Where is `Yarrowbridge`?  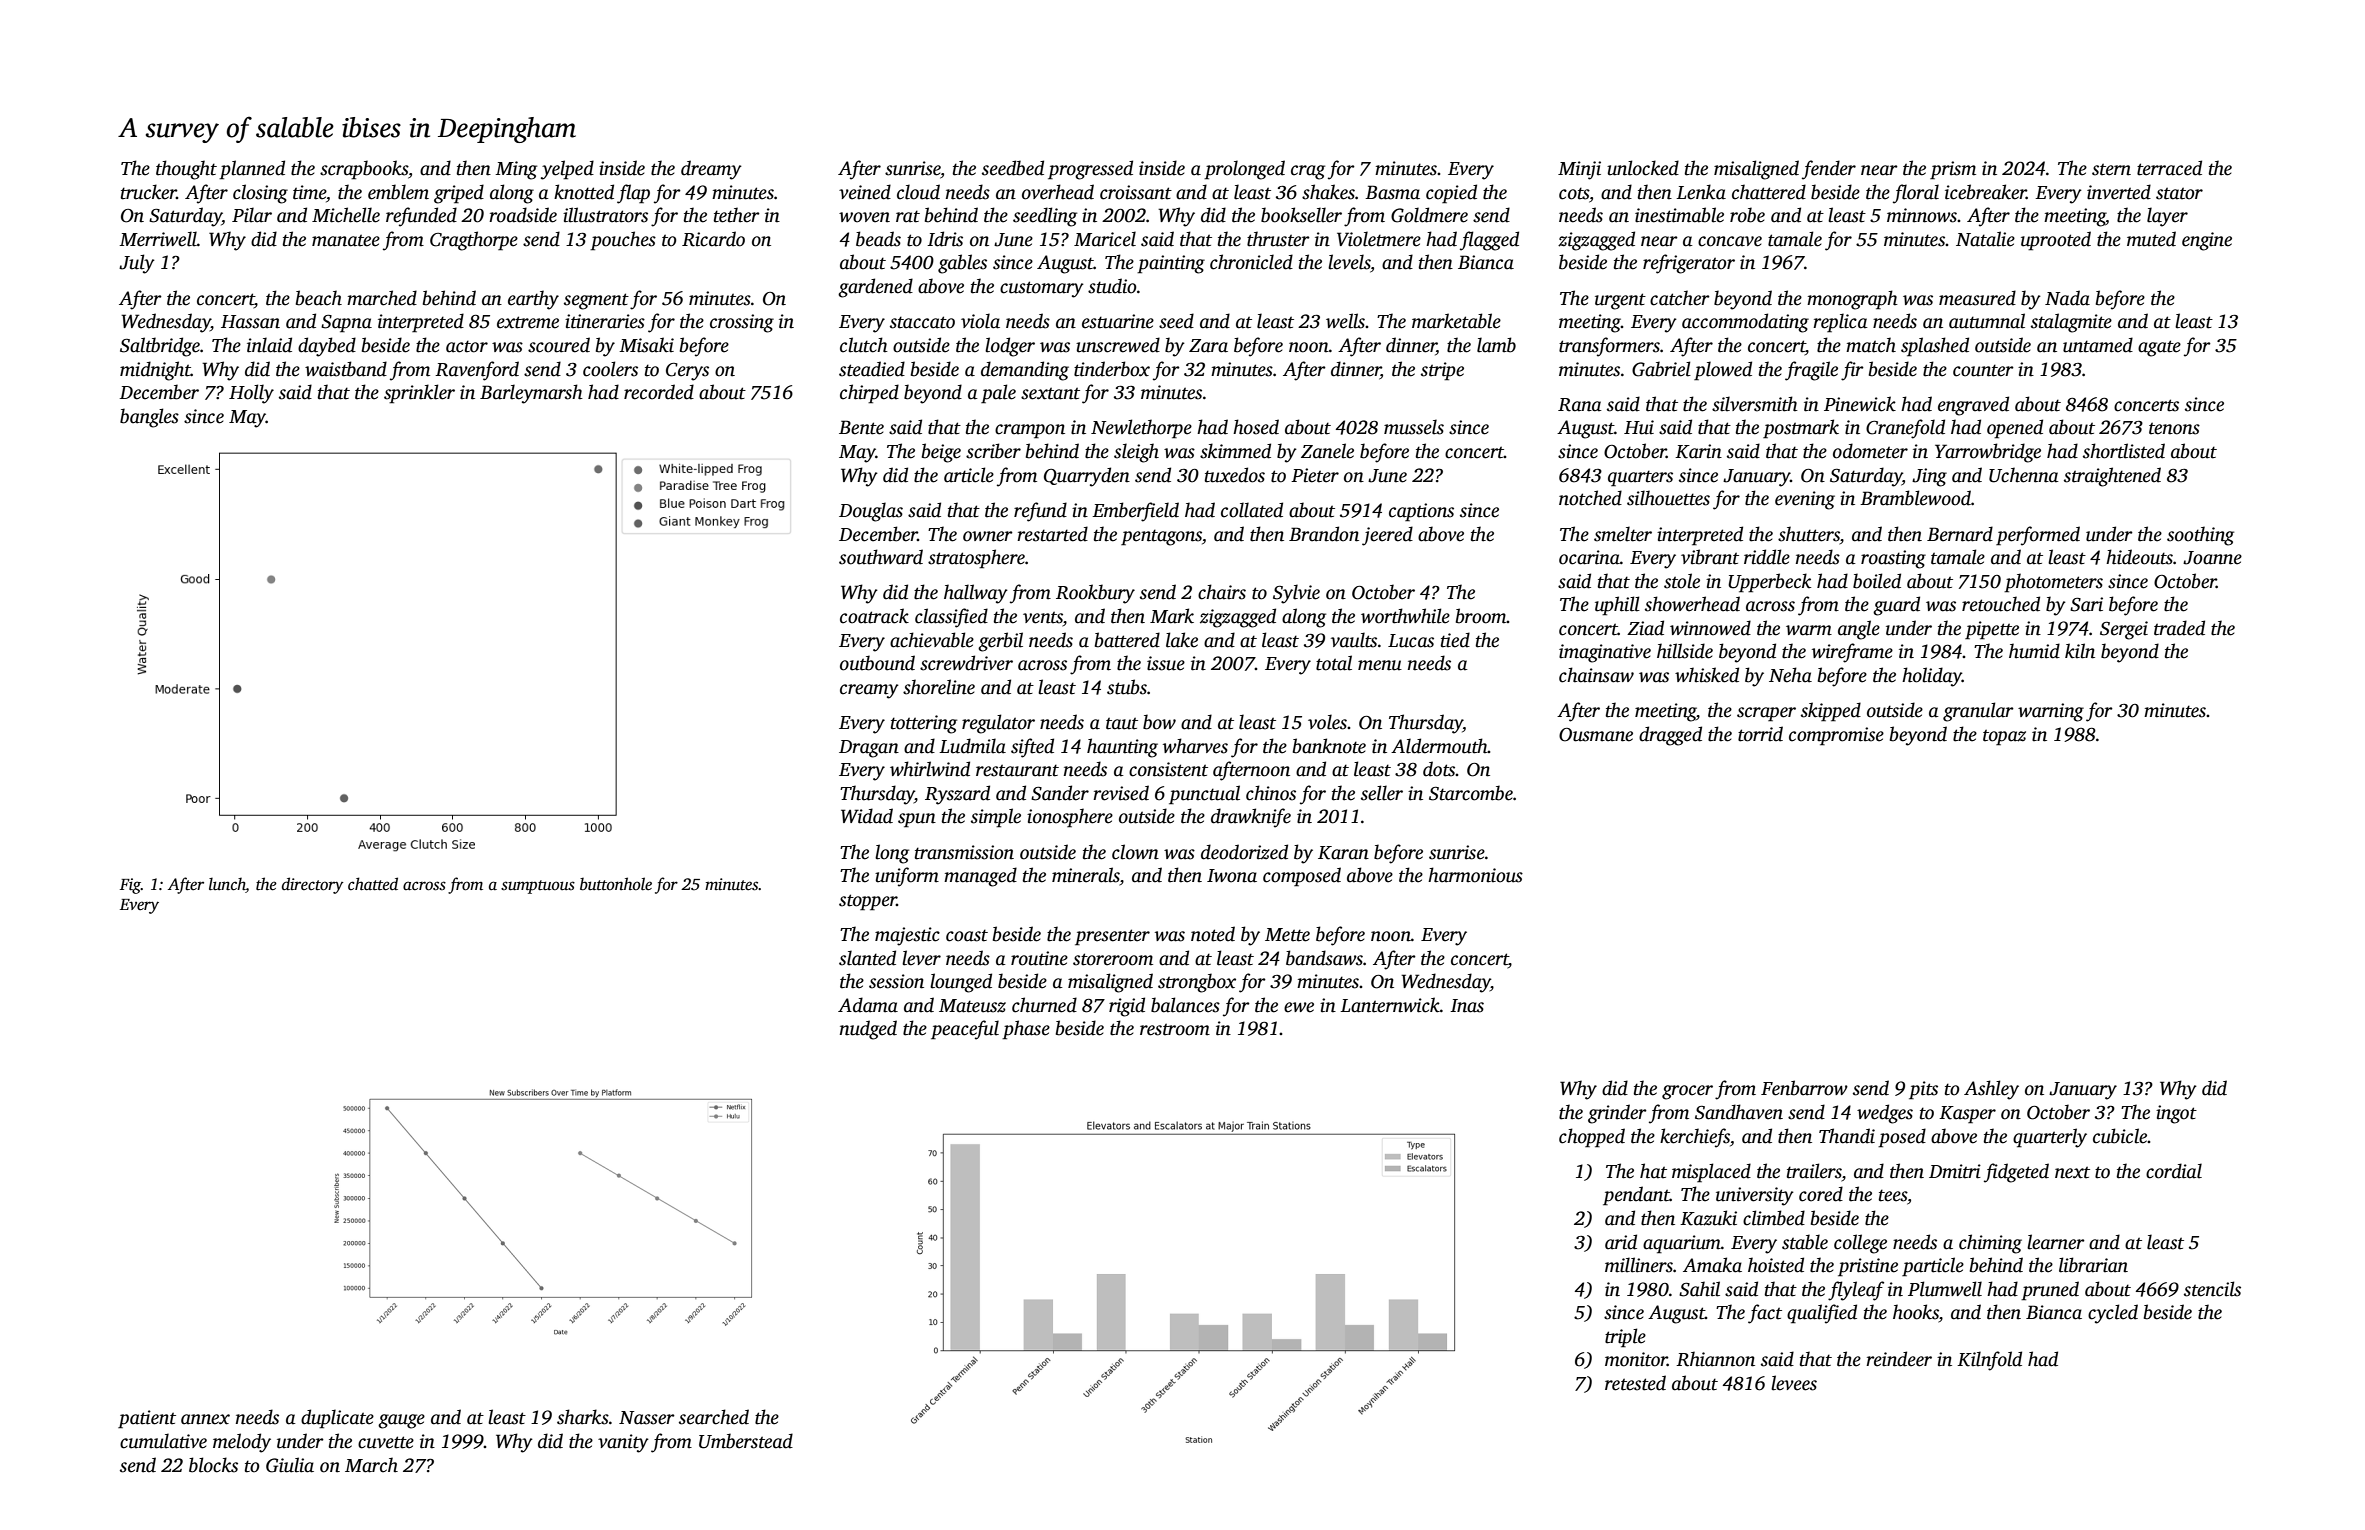
Yarrowbridge is located at coordinates (1988, 453).
